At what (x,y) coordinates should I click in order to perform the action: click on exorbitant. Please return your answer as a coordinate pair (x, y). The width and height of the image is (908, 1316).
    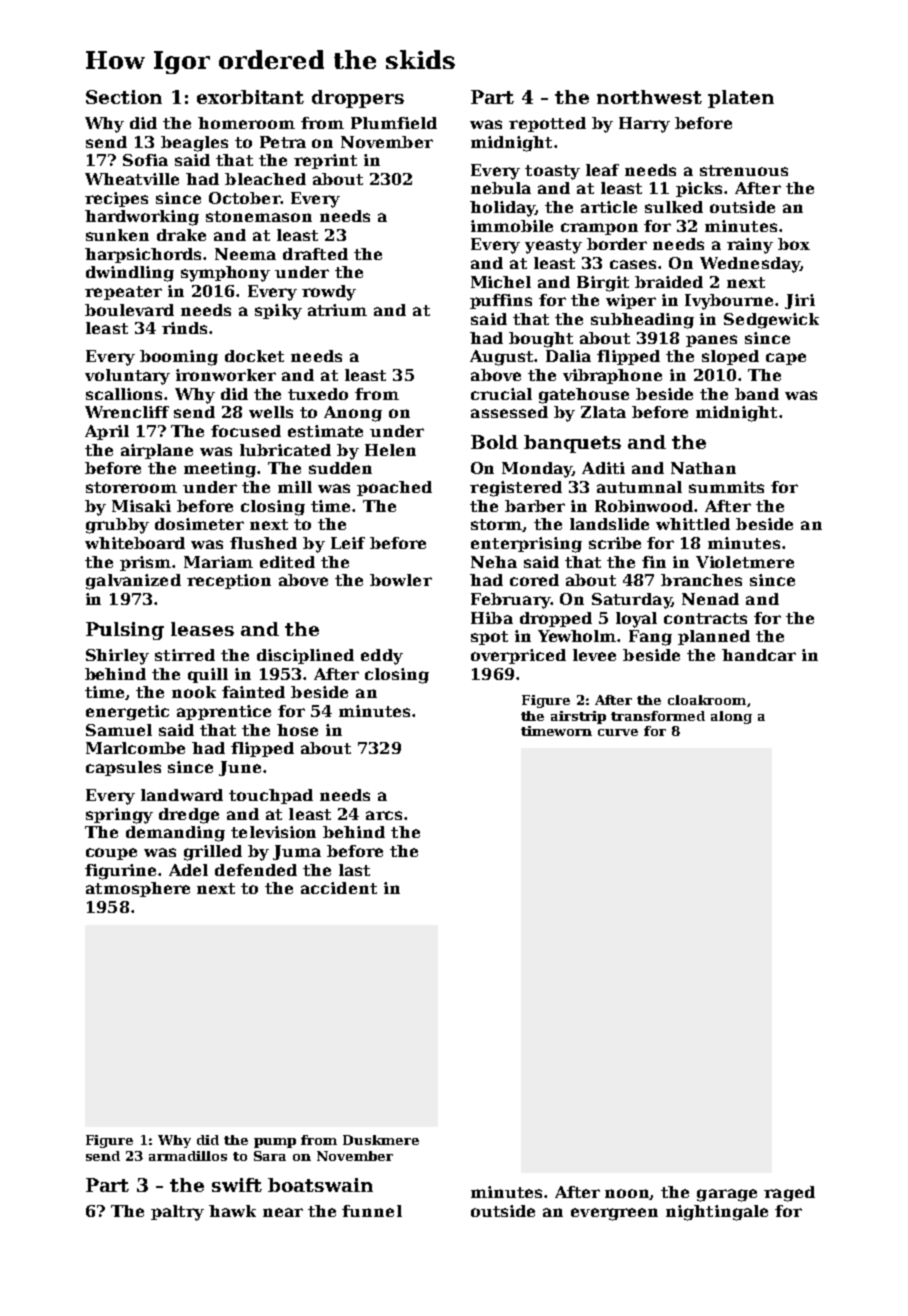
    Looking at the image, I should click on (250, 97).
